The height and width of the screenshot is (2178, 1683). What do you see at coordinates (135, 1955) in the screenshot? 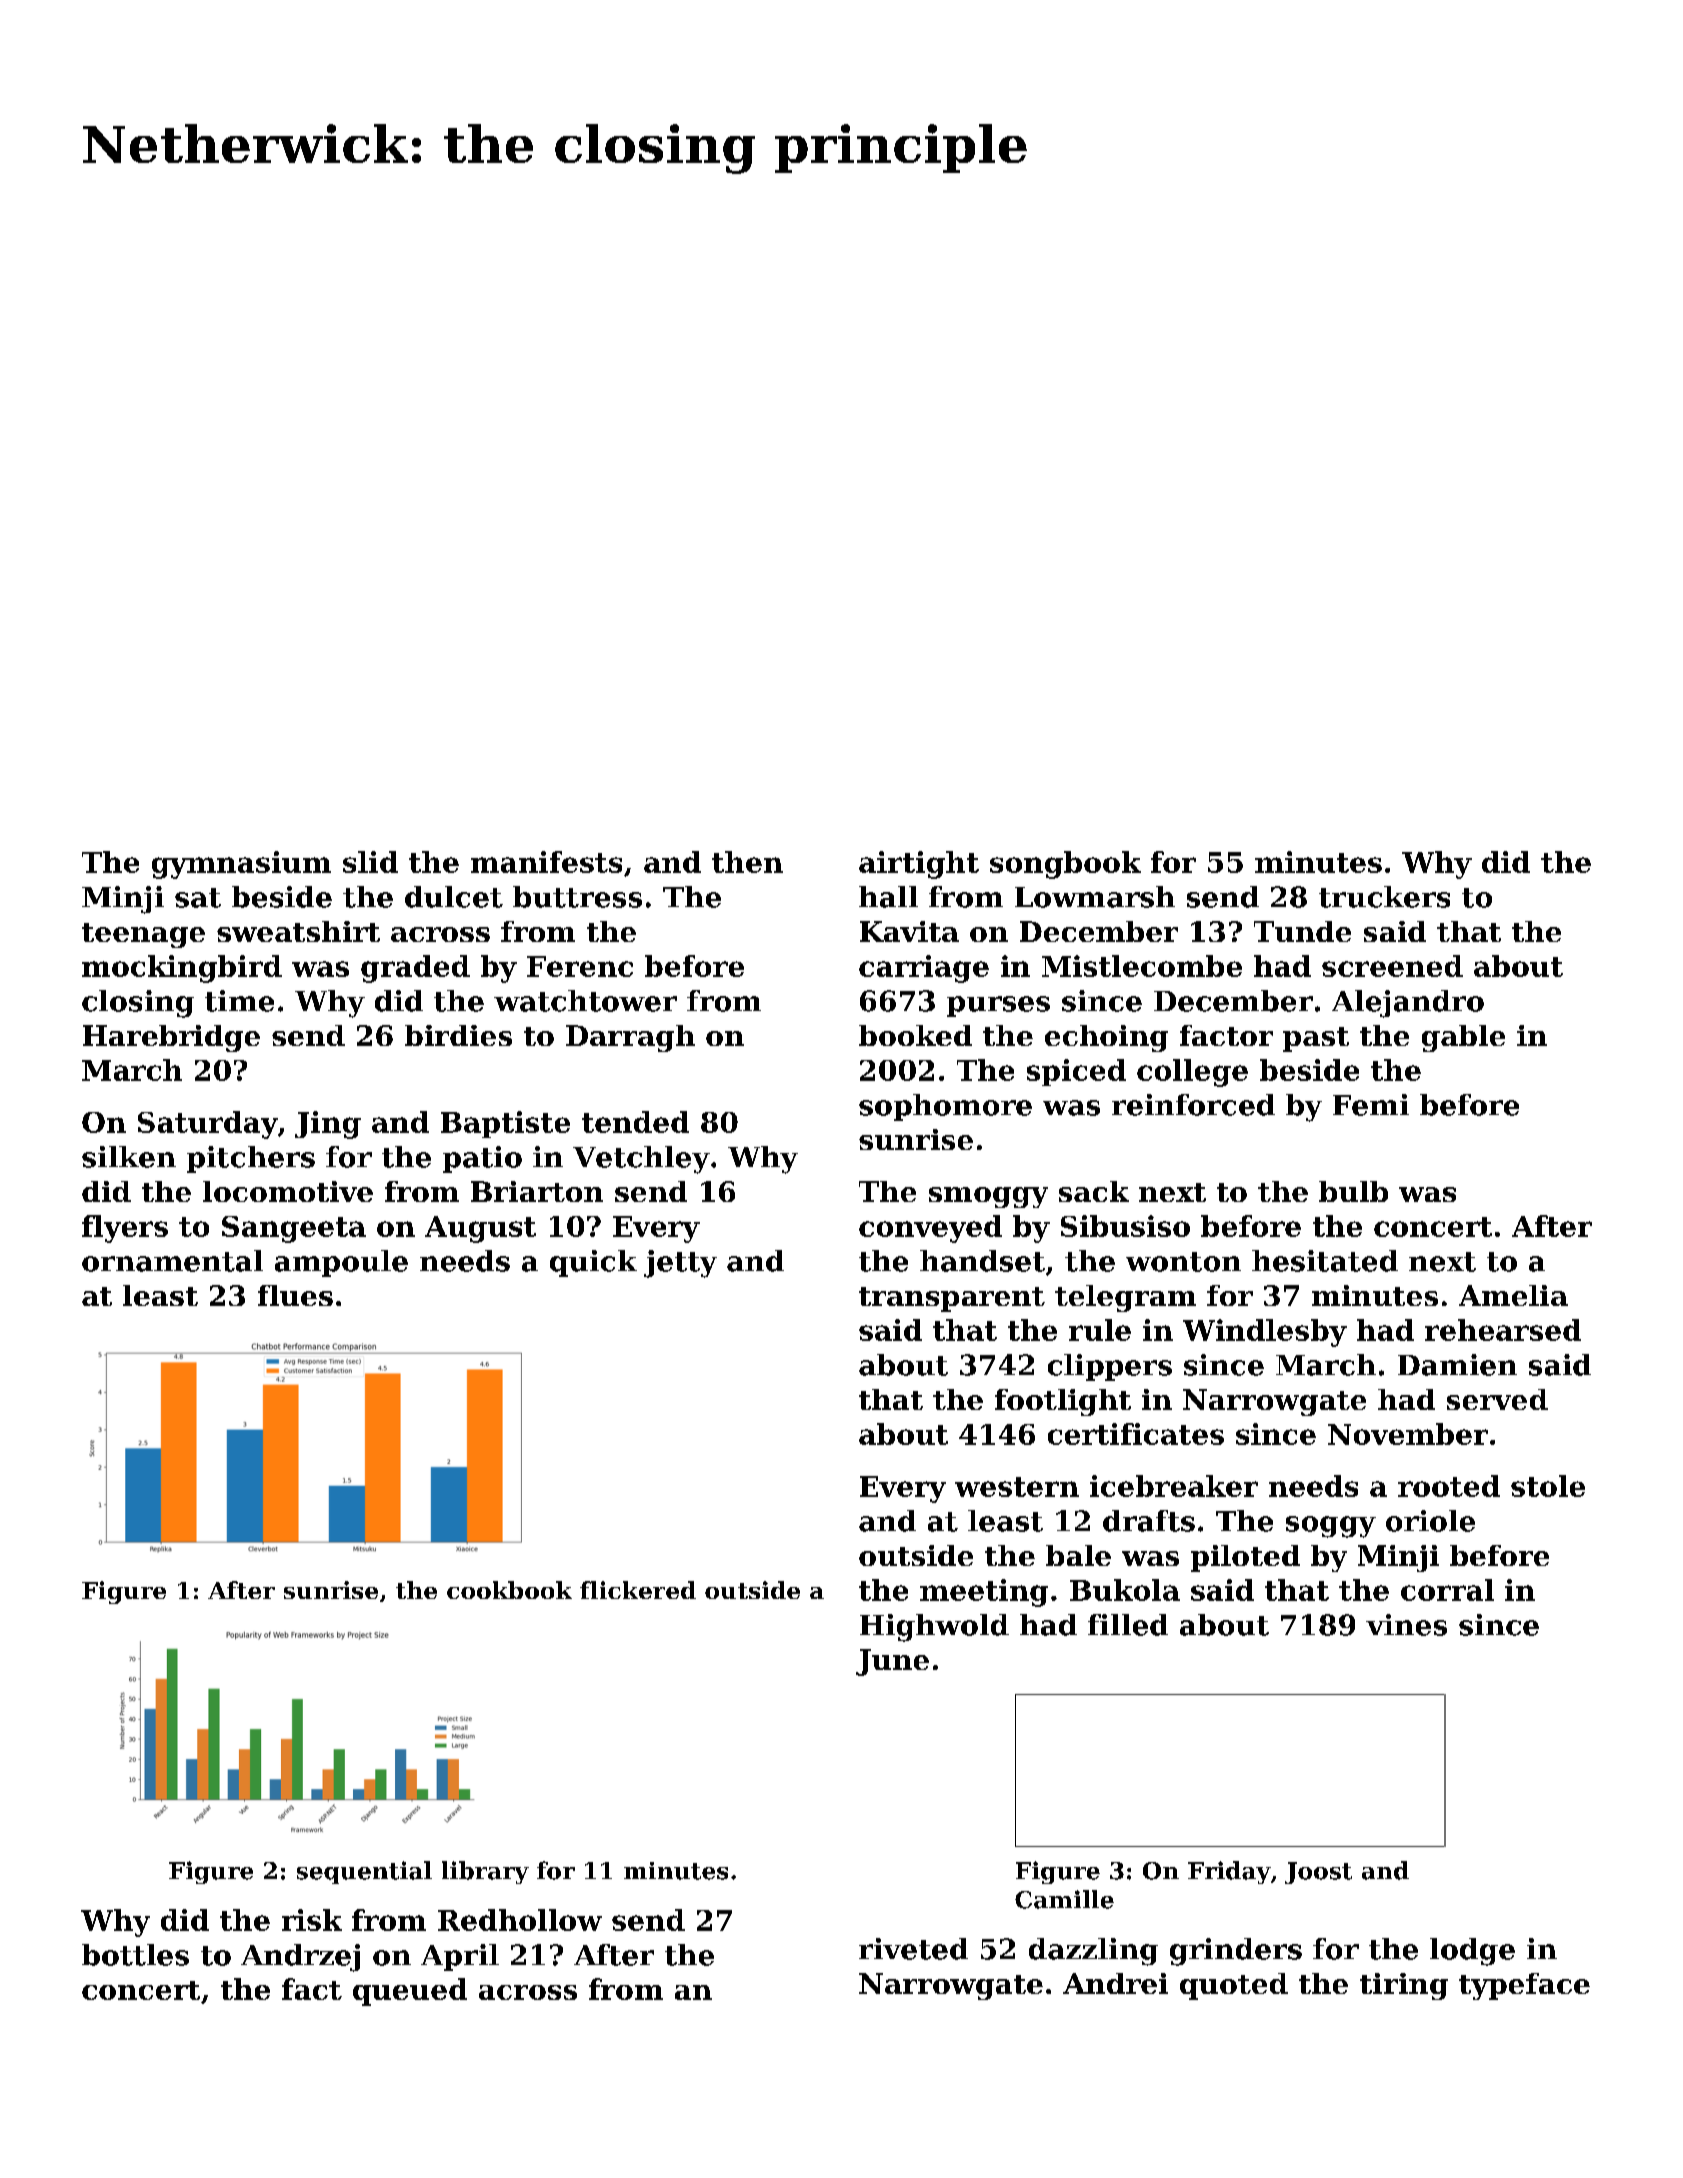
I see `bottles` at bounding box center [135, 1955].
